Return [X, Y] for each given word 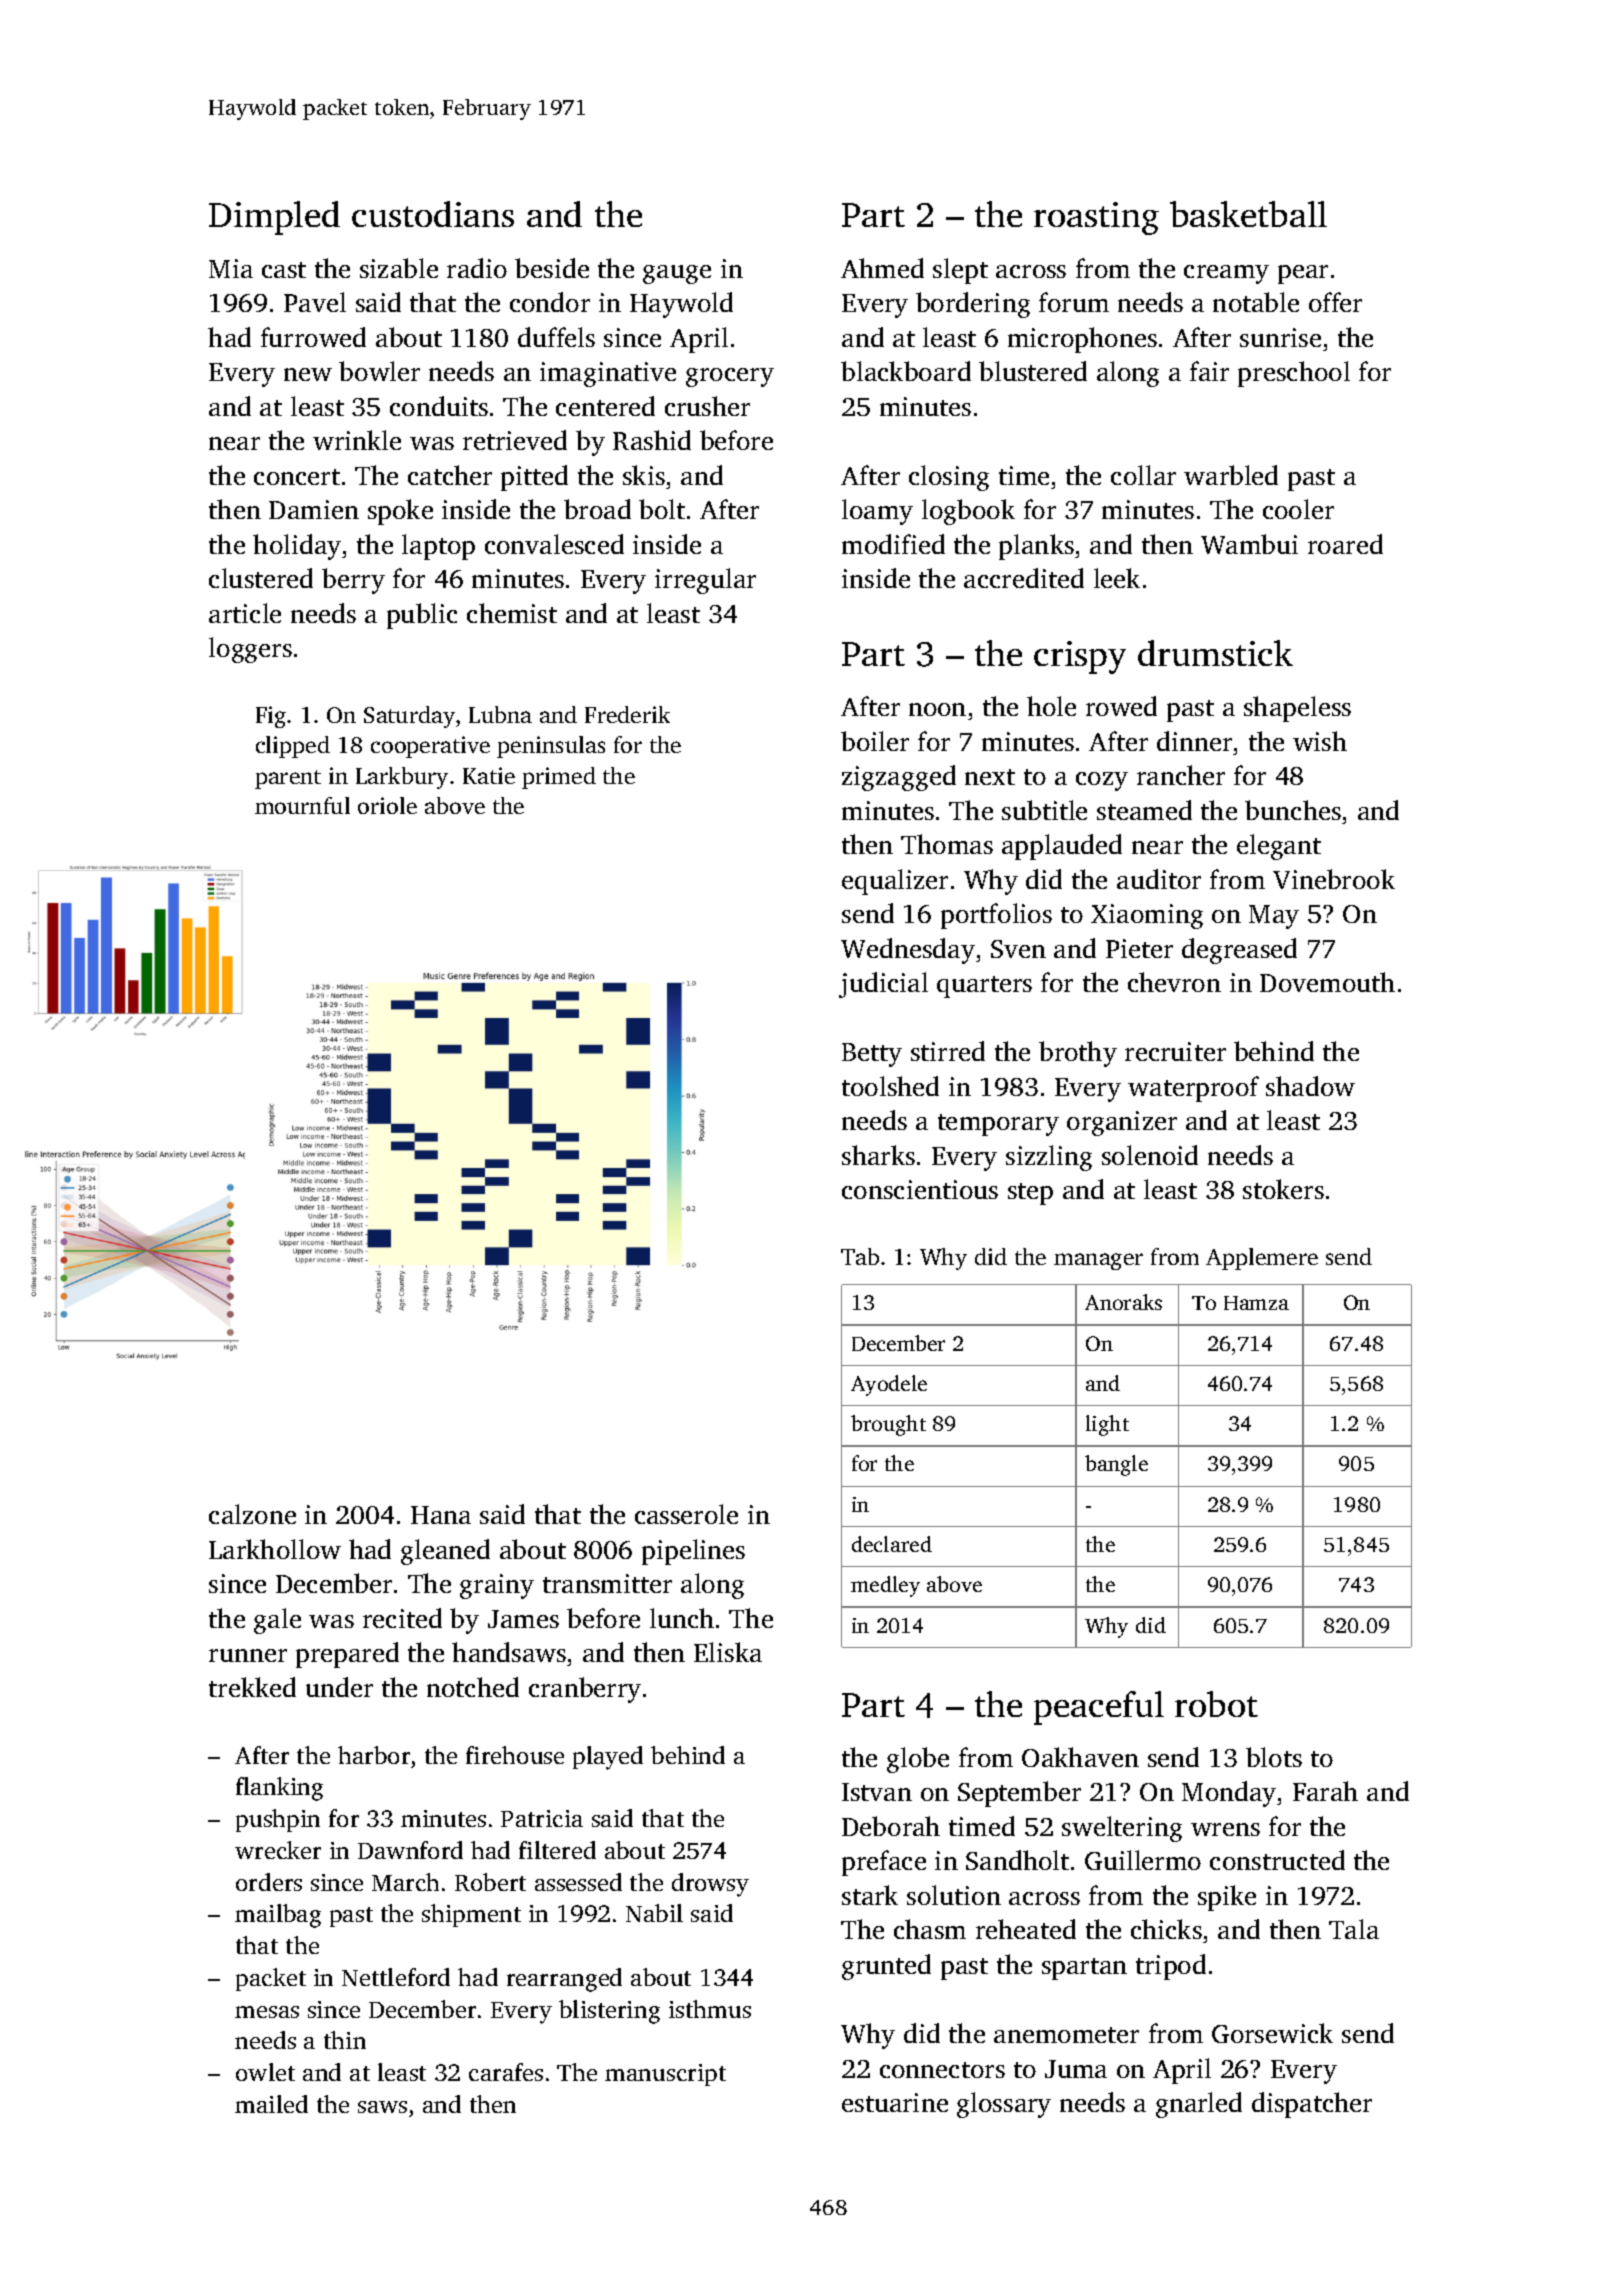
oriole [387, 805]
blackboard [906, 371]
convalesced [554, 544]
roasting [1096, 218]
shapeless [1297, 709]
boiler [875, 741]
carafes [506, 2072]
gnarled [1199, 2105]
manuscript [665, 2075]
